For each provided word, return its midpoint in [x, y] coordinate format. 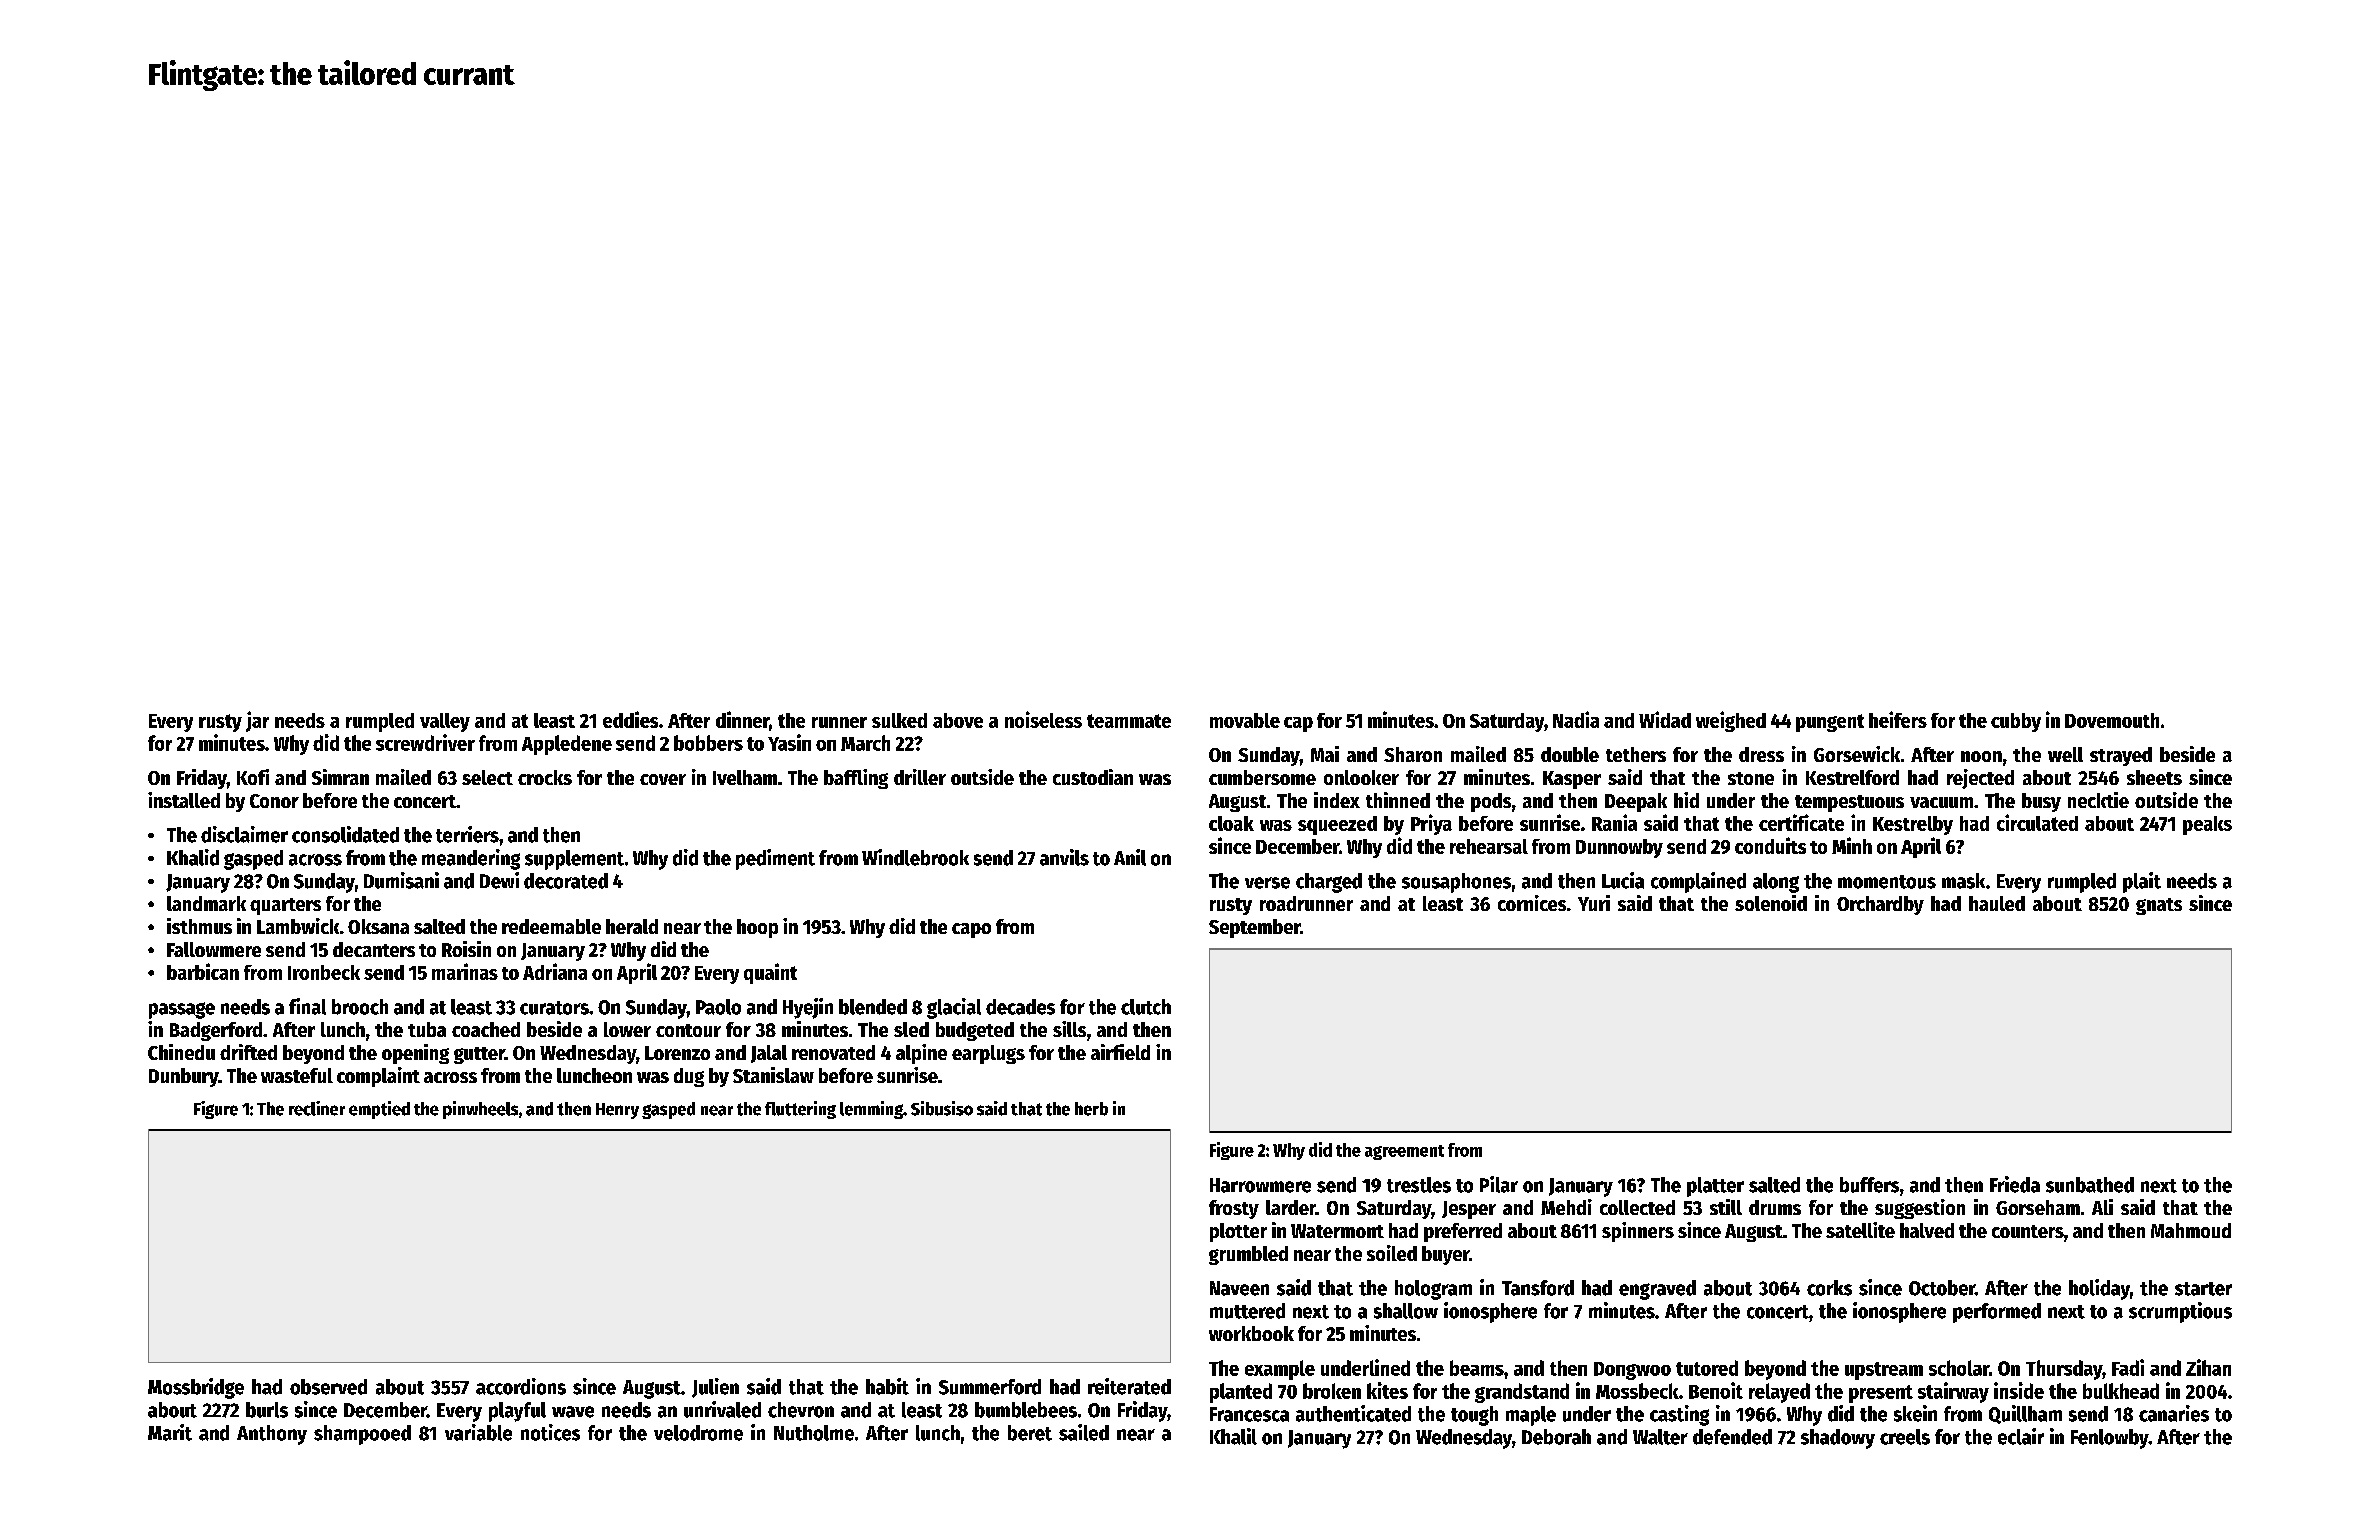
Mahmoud [2191, 1230]
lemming [871, 1110]
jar [257, 721]
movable [1245, 720]
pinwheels [480, 1110]
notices [550, 1432]
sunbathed [2090, 1185]
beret [1030, 1433]
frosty [1234, 1209]
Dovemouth [2112, 720]
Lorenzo [677, 1053]
